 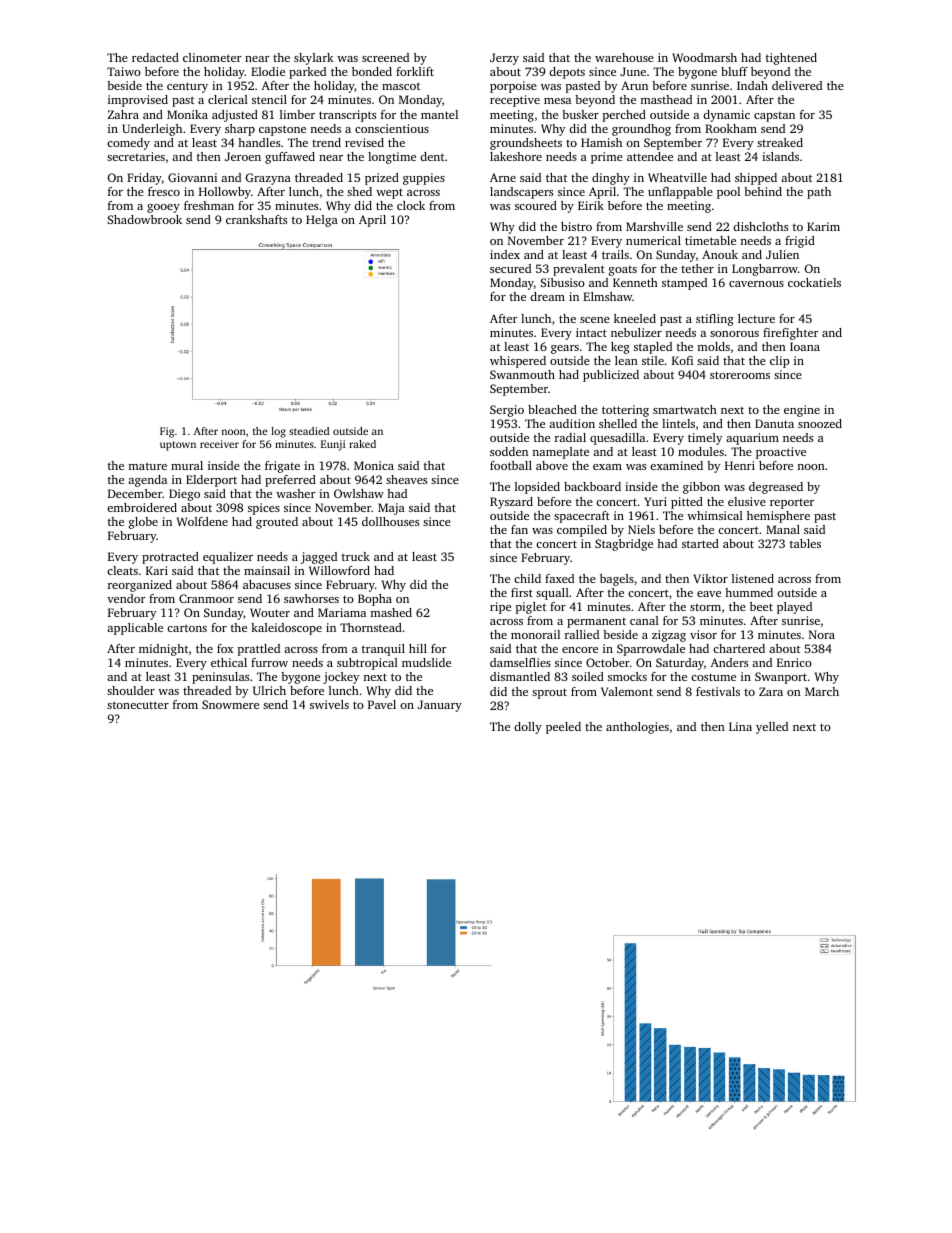 I want to click on globe, so click(x=143, y=523).
